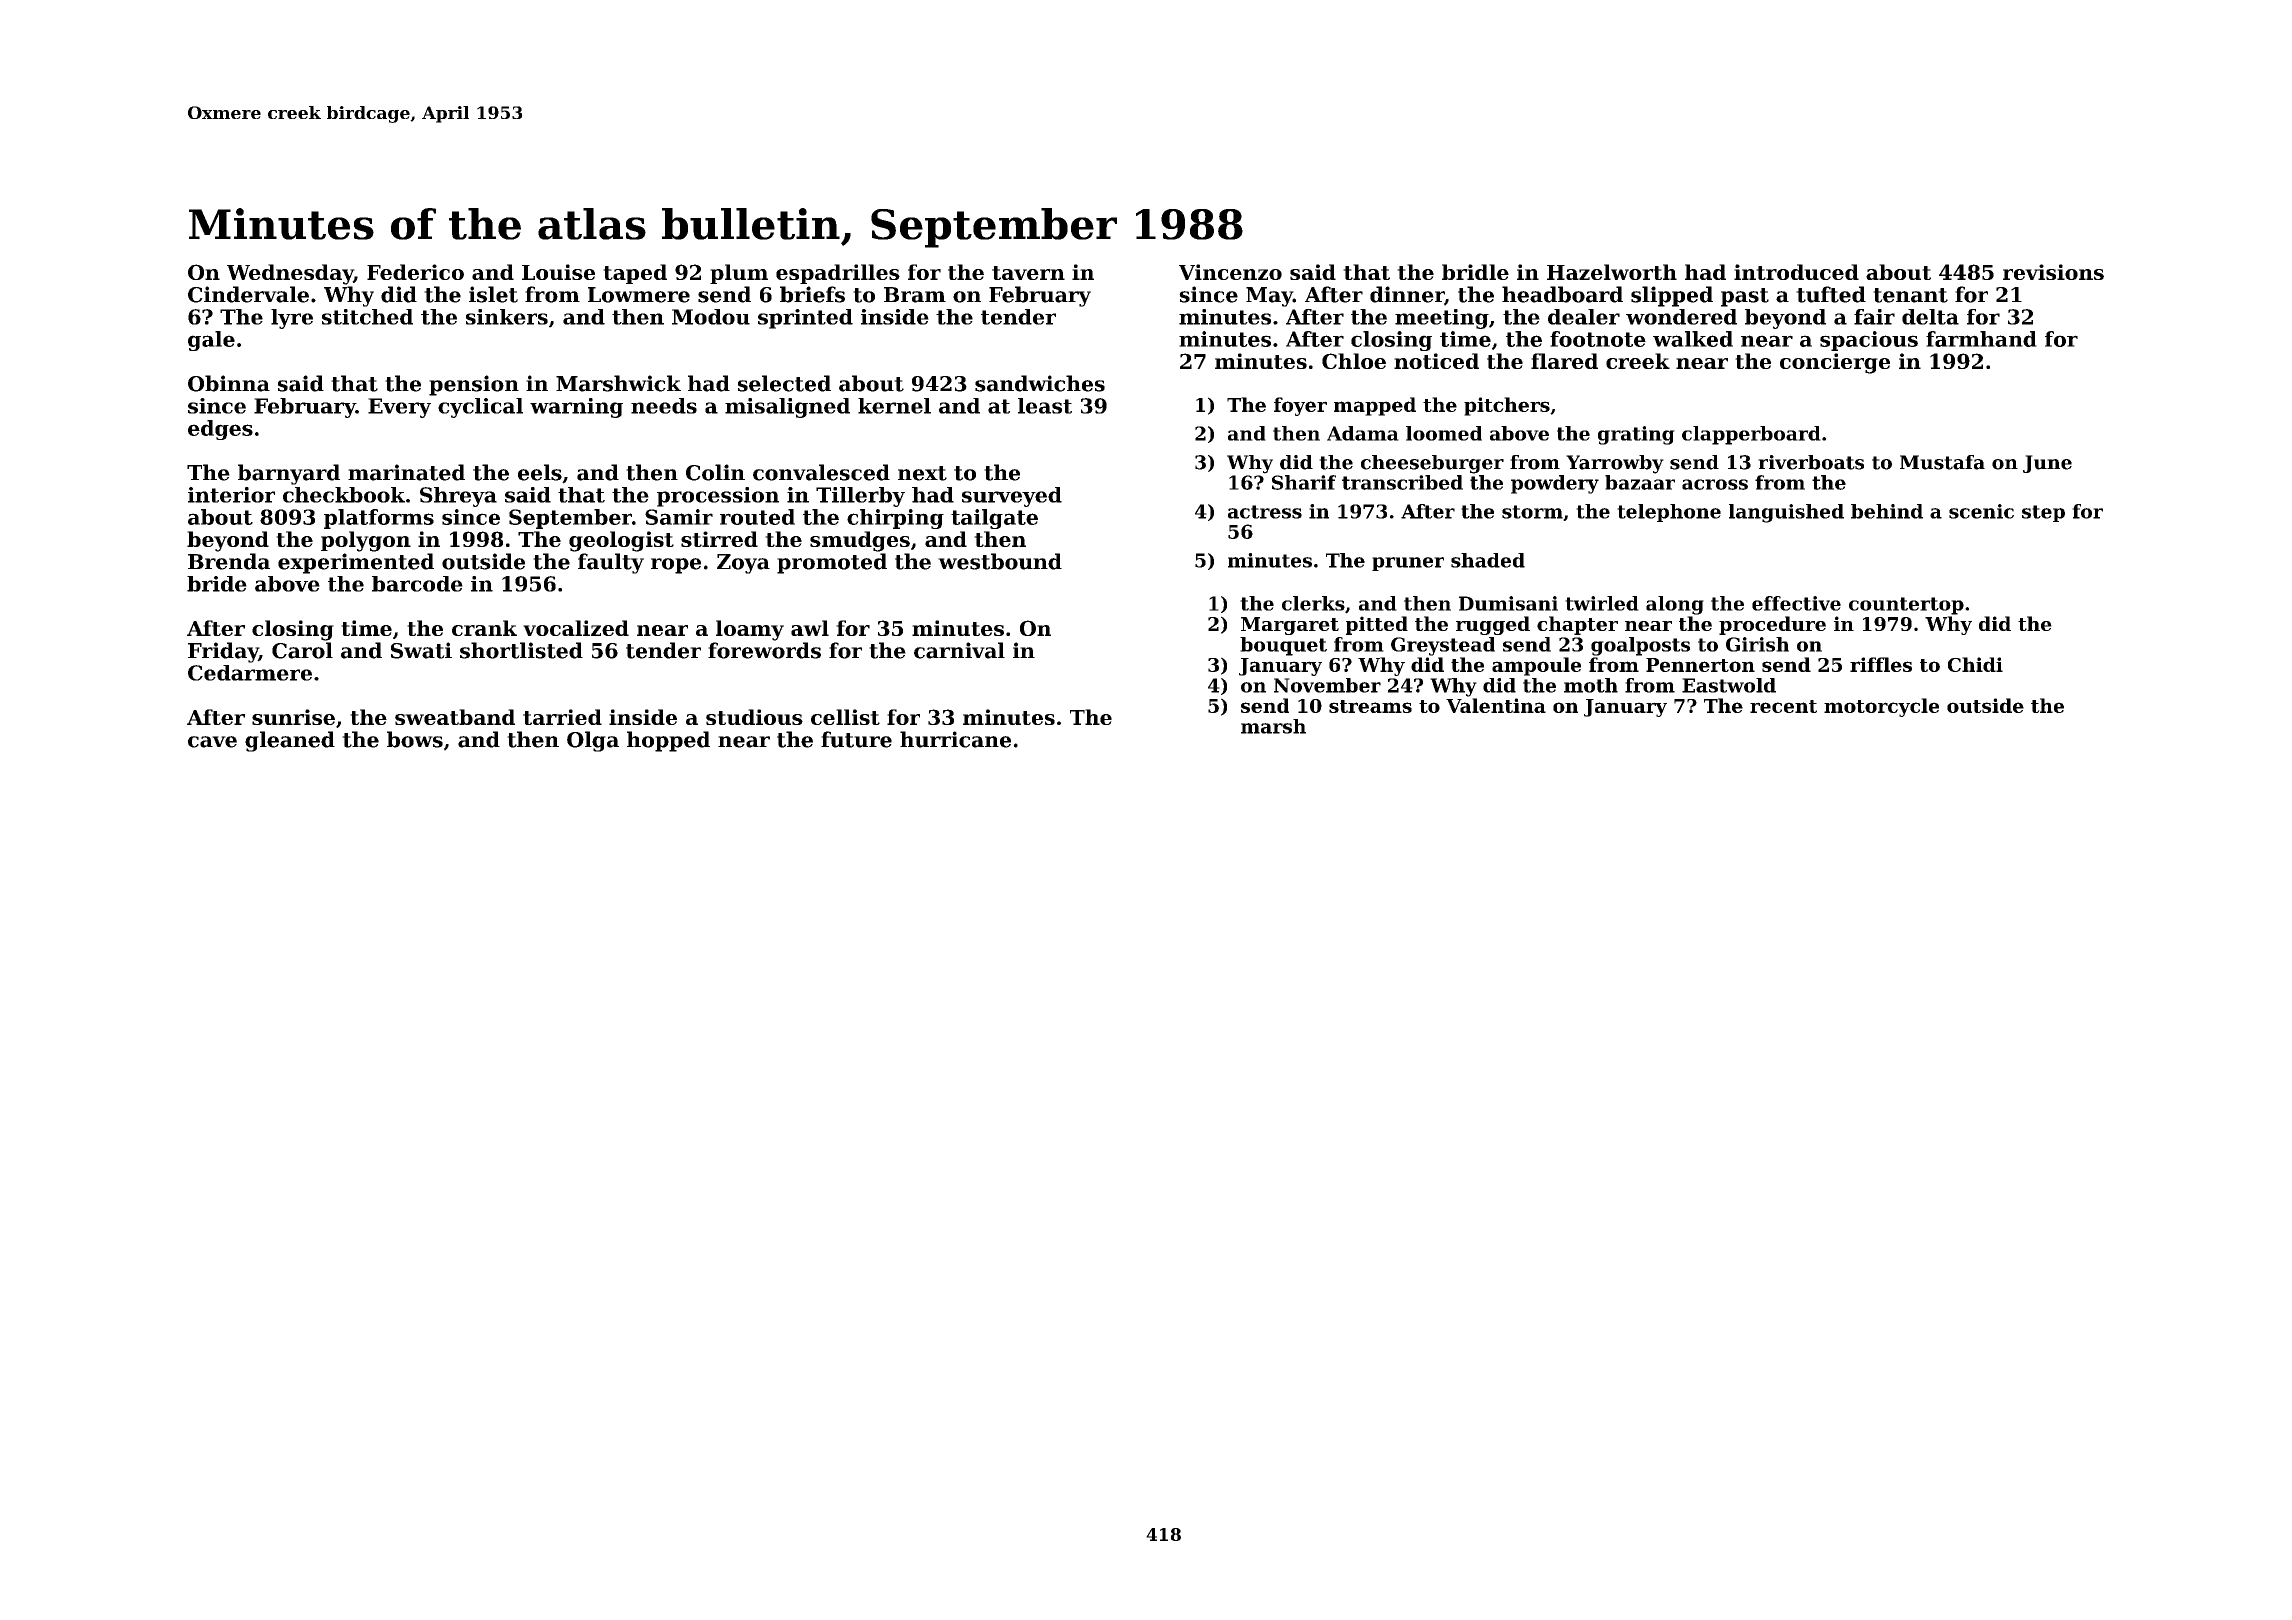 The height and width of the page is (1620, 2292). I want to click on hopped, so click(668, 741).
